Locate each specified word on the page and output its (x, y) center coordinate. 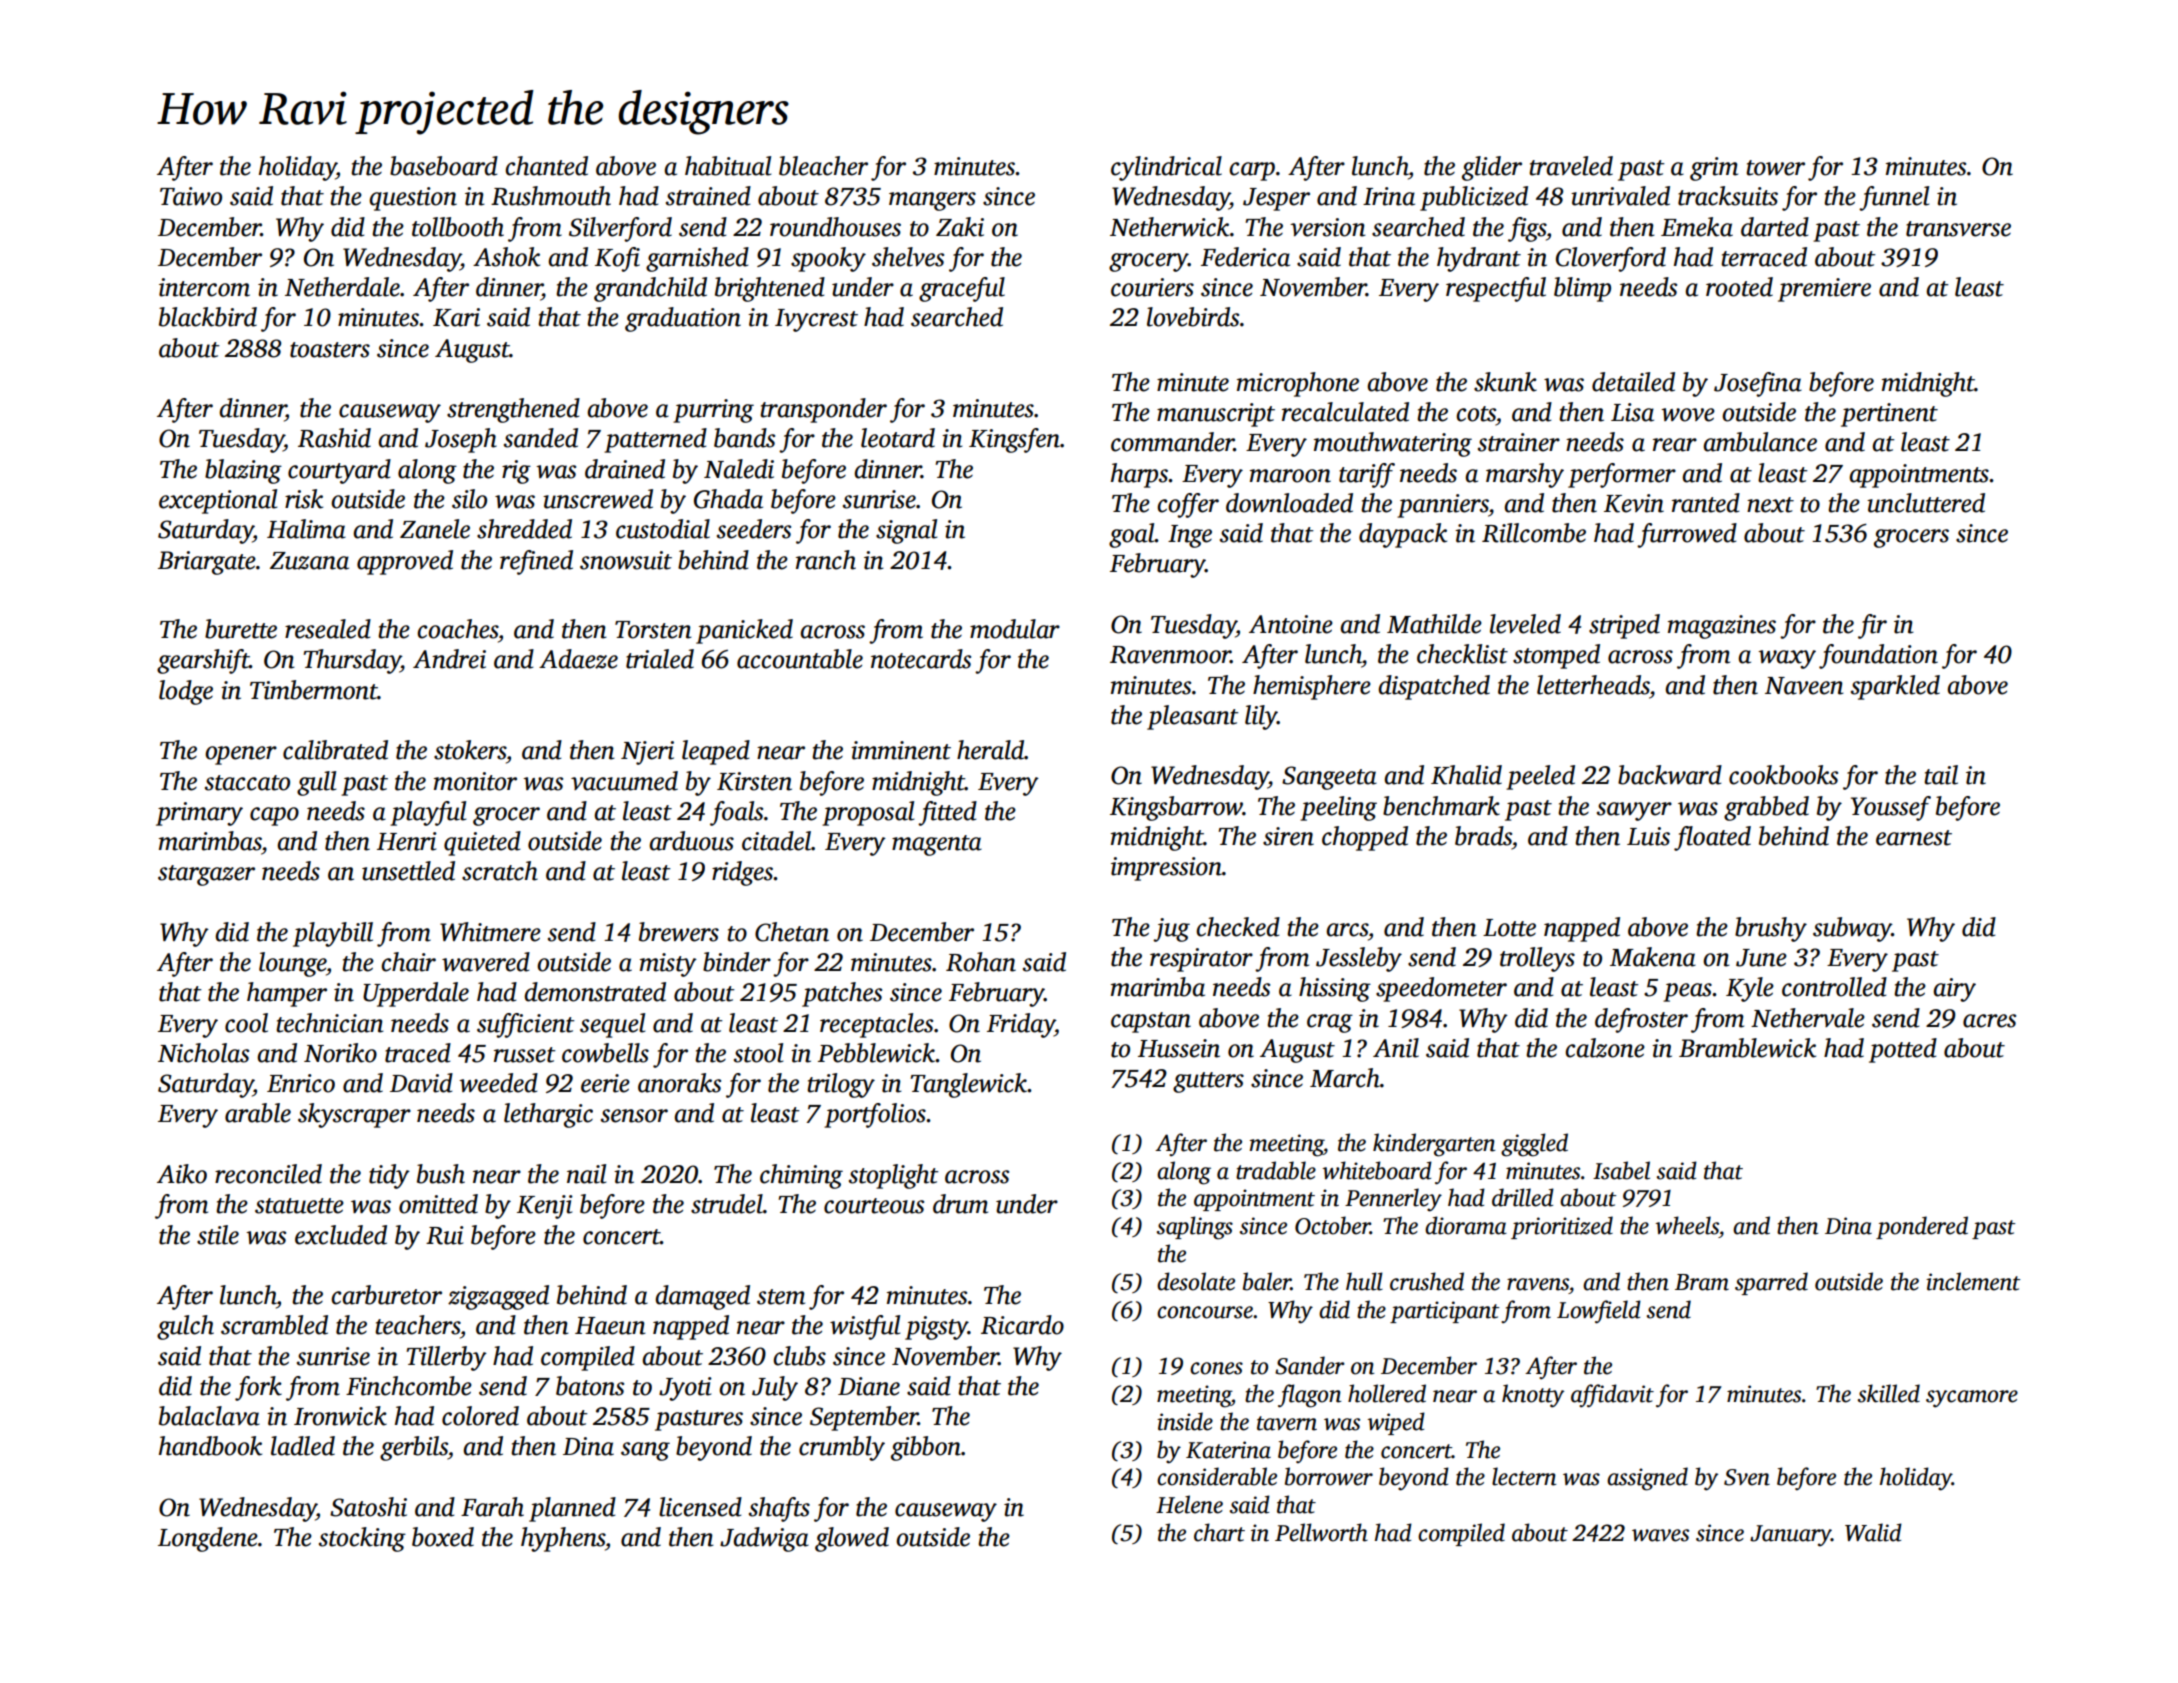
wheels (1687, 1225)
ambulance (1760, 442)
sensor (634, 1116)
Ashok (506, 257)
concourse (1205, 1312)
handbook (210, 1446)
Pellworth (1321, 1532)
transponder (823, 410)
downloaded (1289, 503)
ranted (1706, 503)
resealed (328, 629)
